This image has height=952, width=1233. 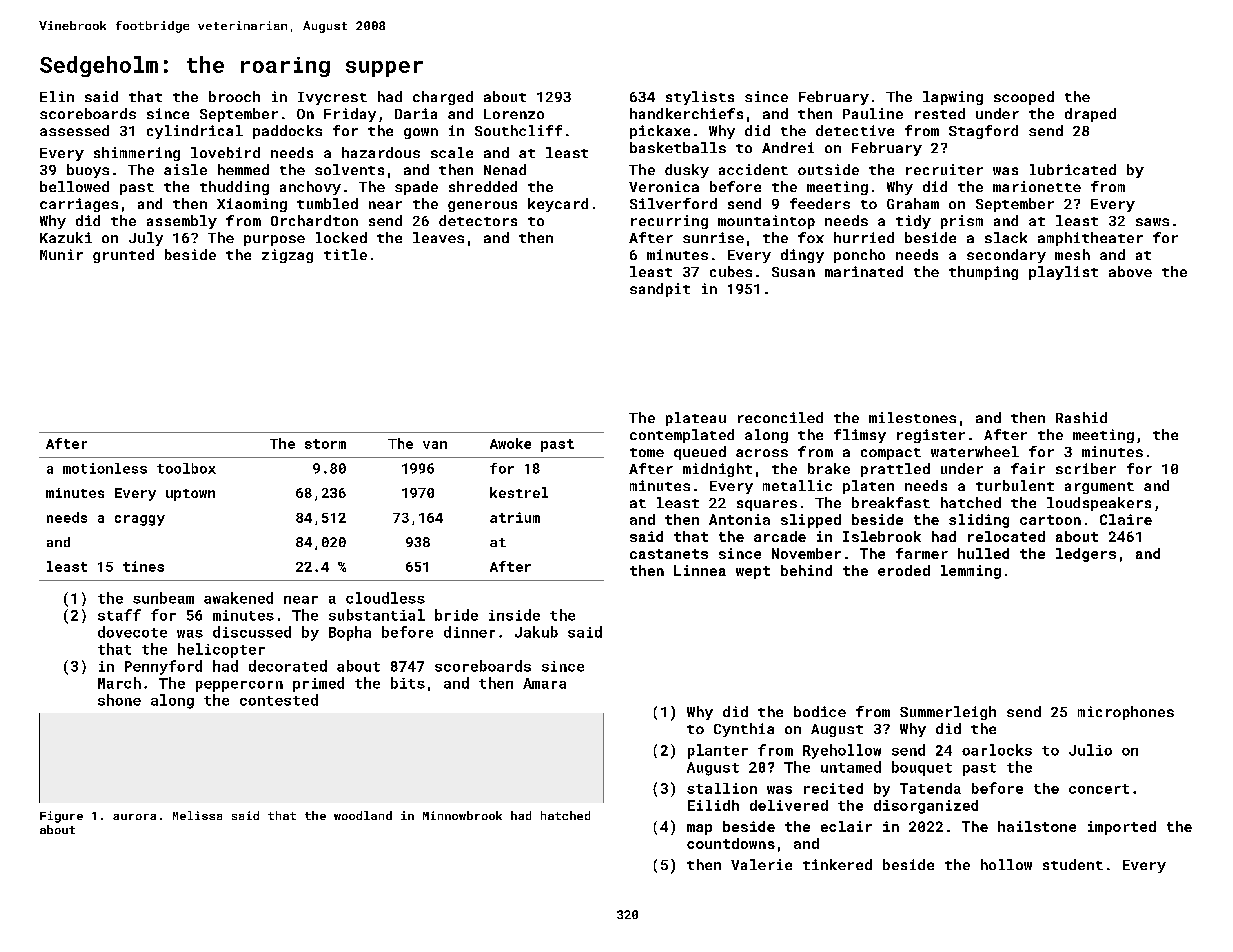 What do you see at coordinates (713, 237) in the image?
I see `sunrise` at bounding box center [713, 237].
